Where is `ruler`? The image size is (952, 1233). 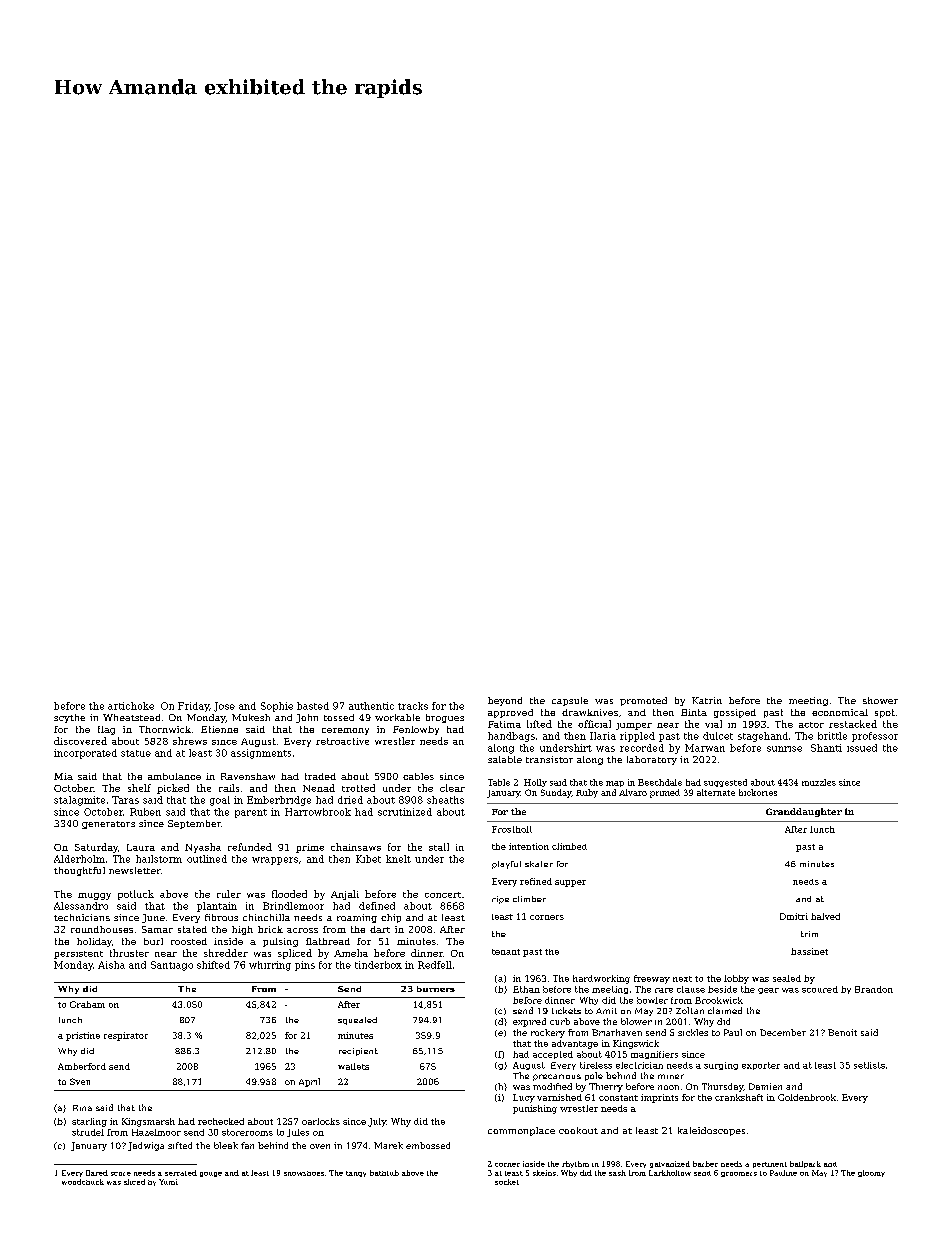 ruler is located at coordinates (229, 894).
